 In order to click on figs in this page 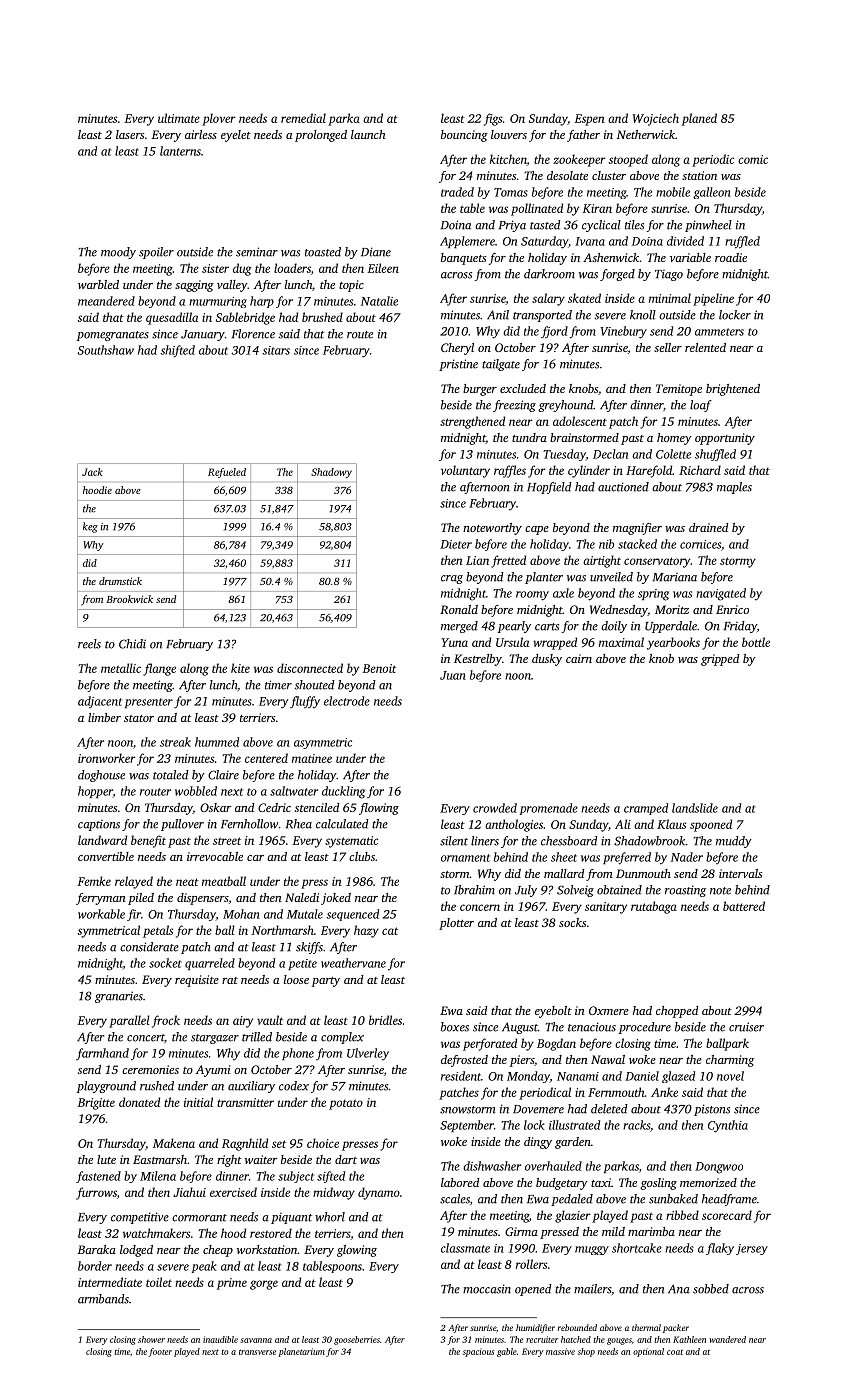, I will do `click(493, 119)`.
